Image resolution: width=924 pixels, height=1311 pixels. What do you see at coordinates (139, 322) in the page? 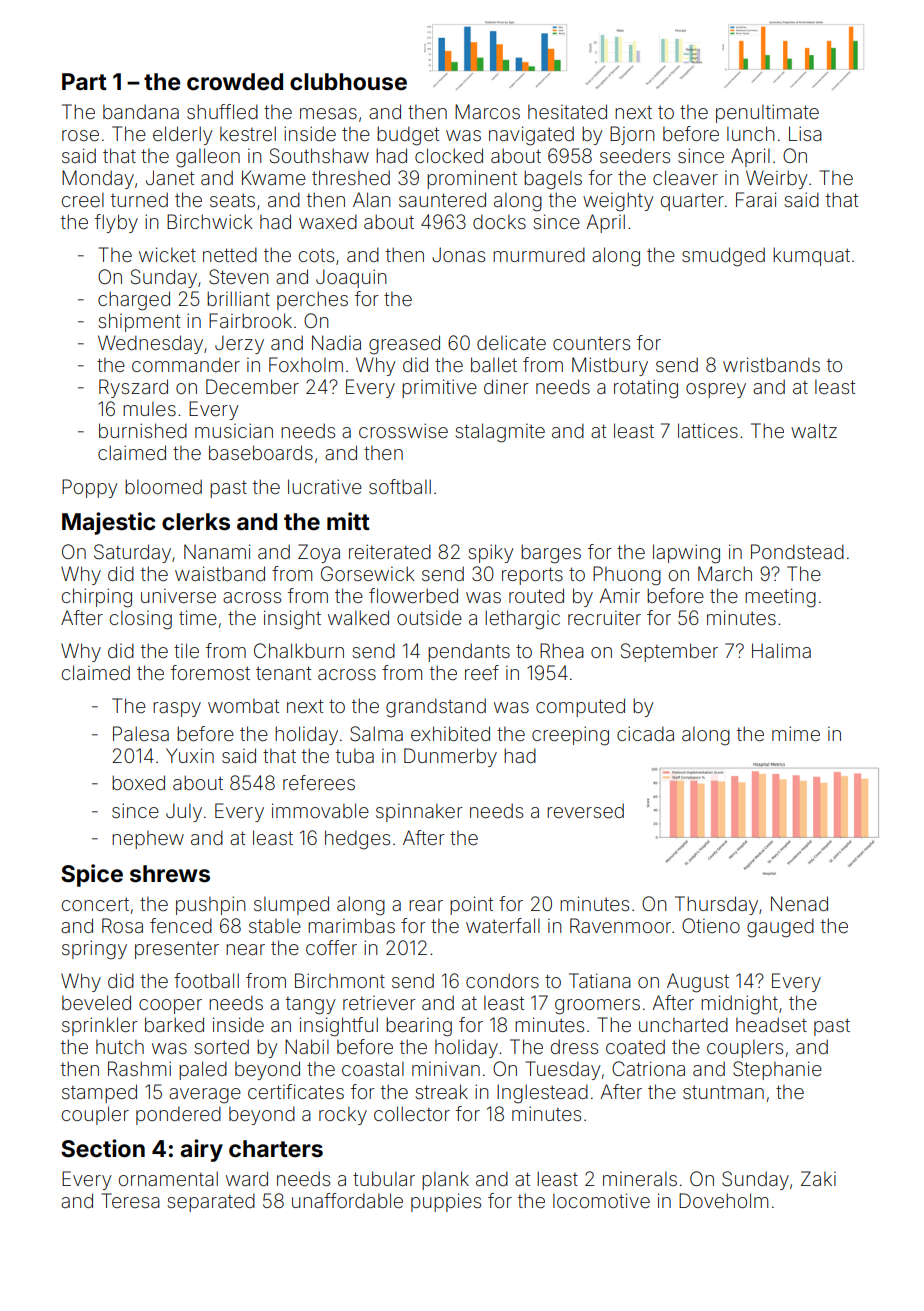
I see `shipment` at bounding box center [139, 322].
